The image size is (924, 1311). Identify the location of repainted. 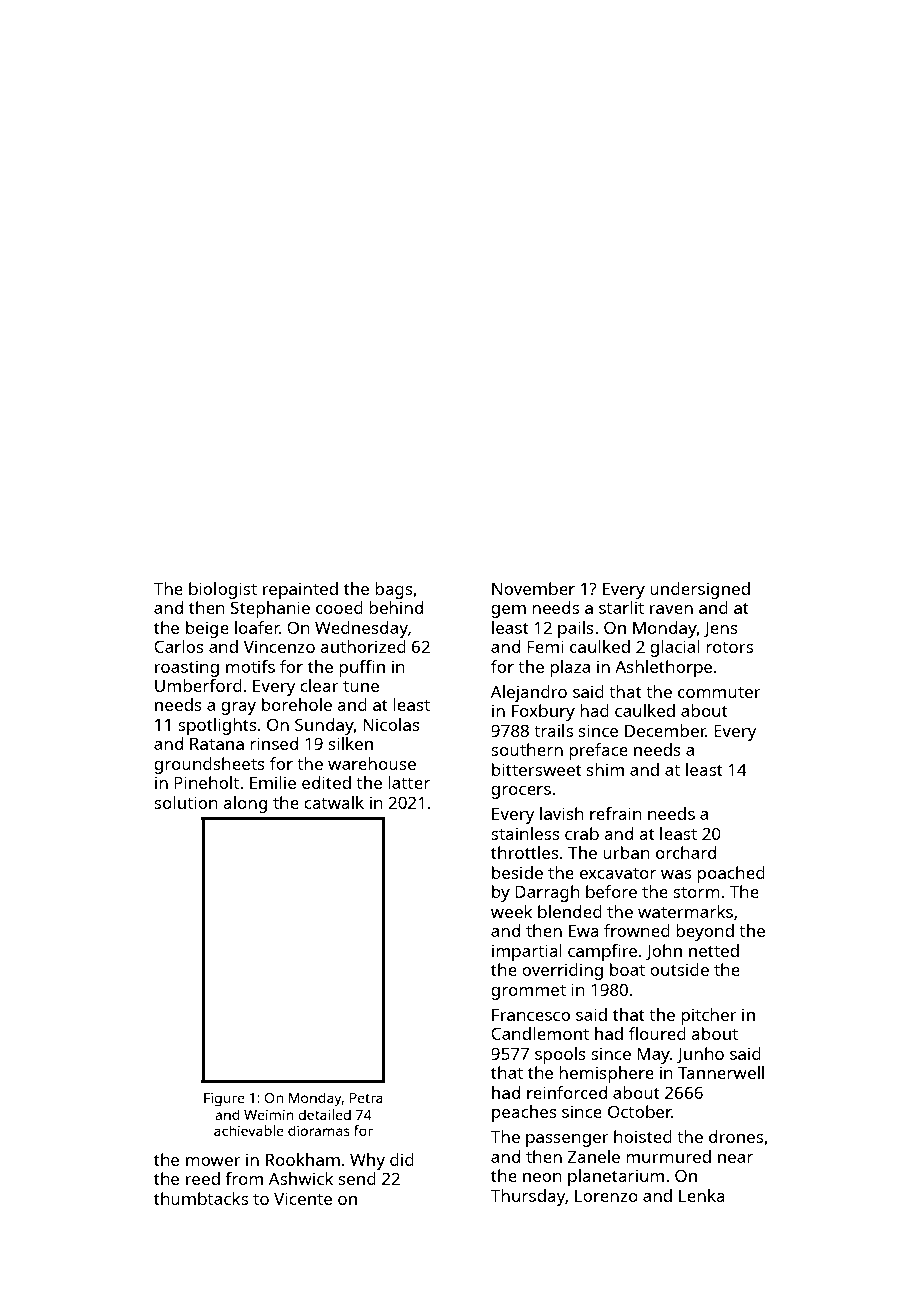
(300, 590).
